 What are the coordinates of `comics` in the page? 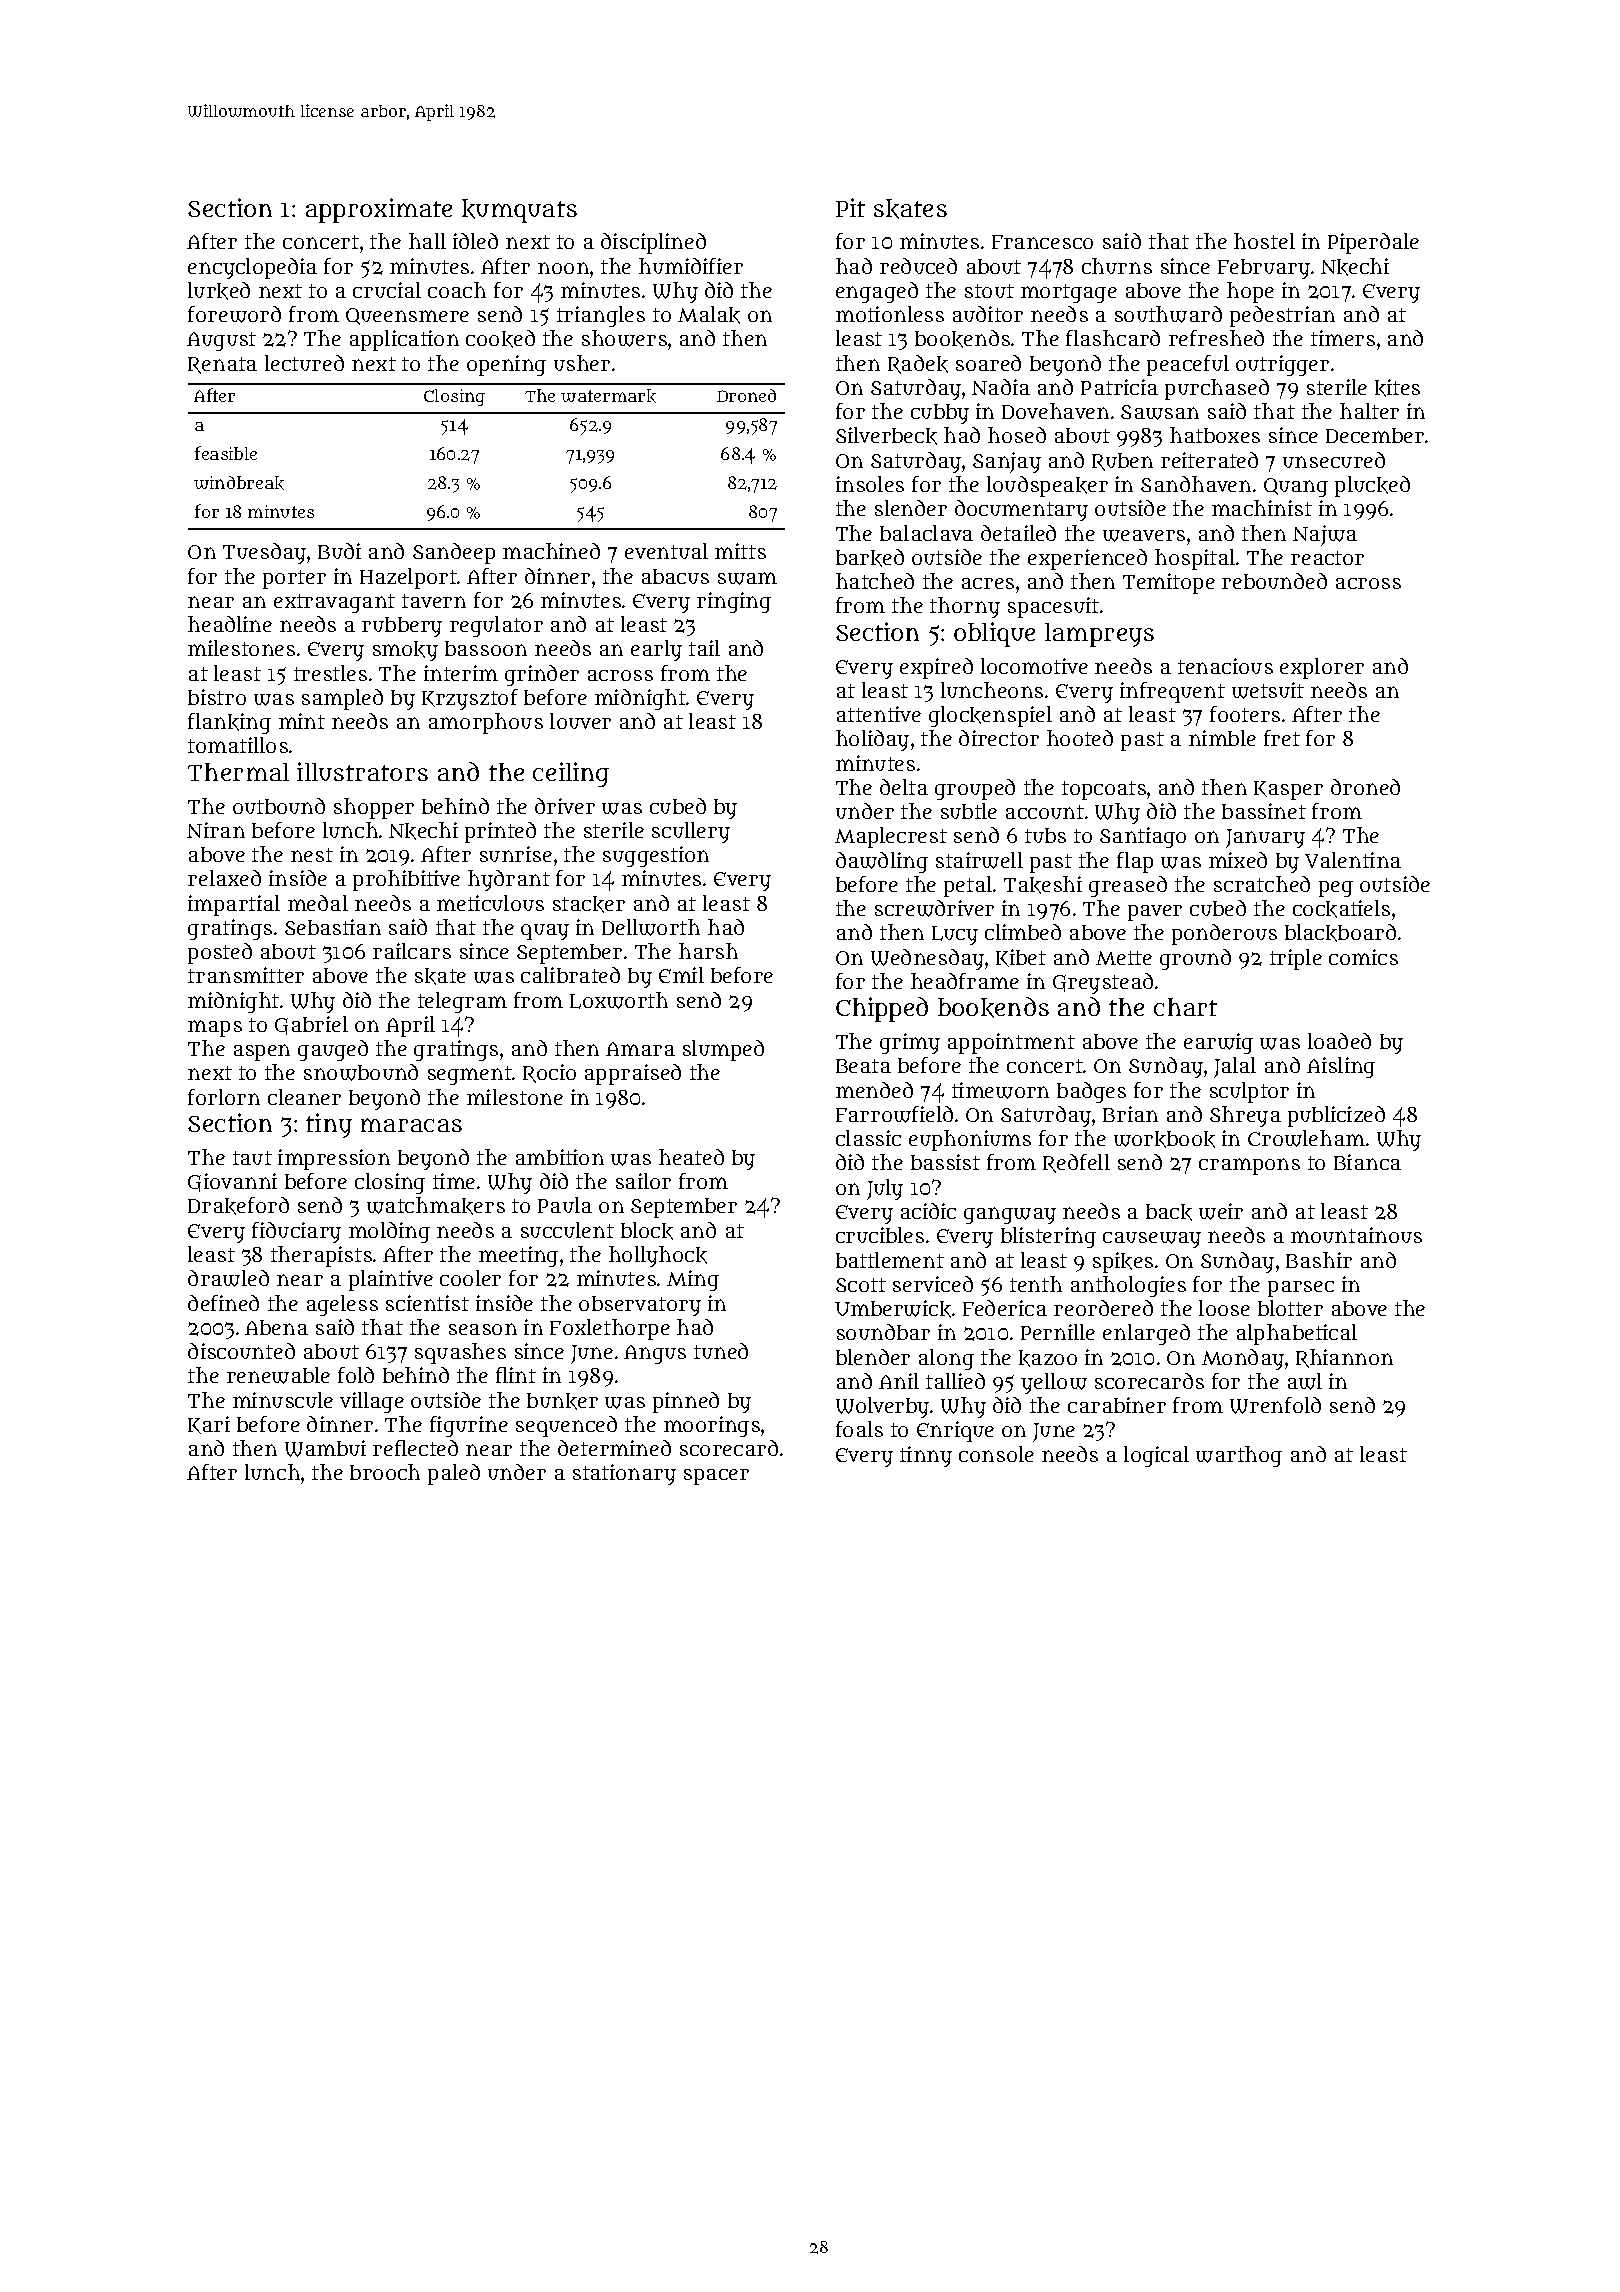 It's located at (1363, 957).
